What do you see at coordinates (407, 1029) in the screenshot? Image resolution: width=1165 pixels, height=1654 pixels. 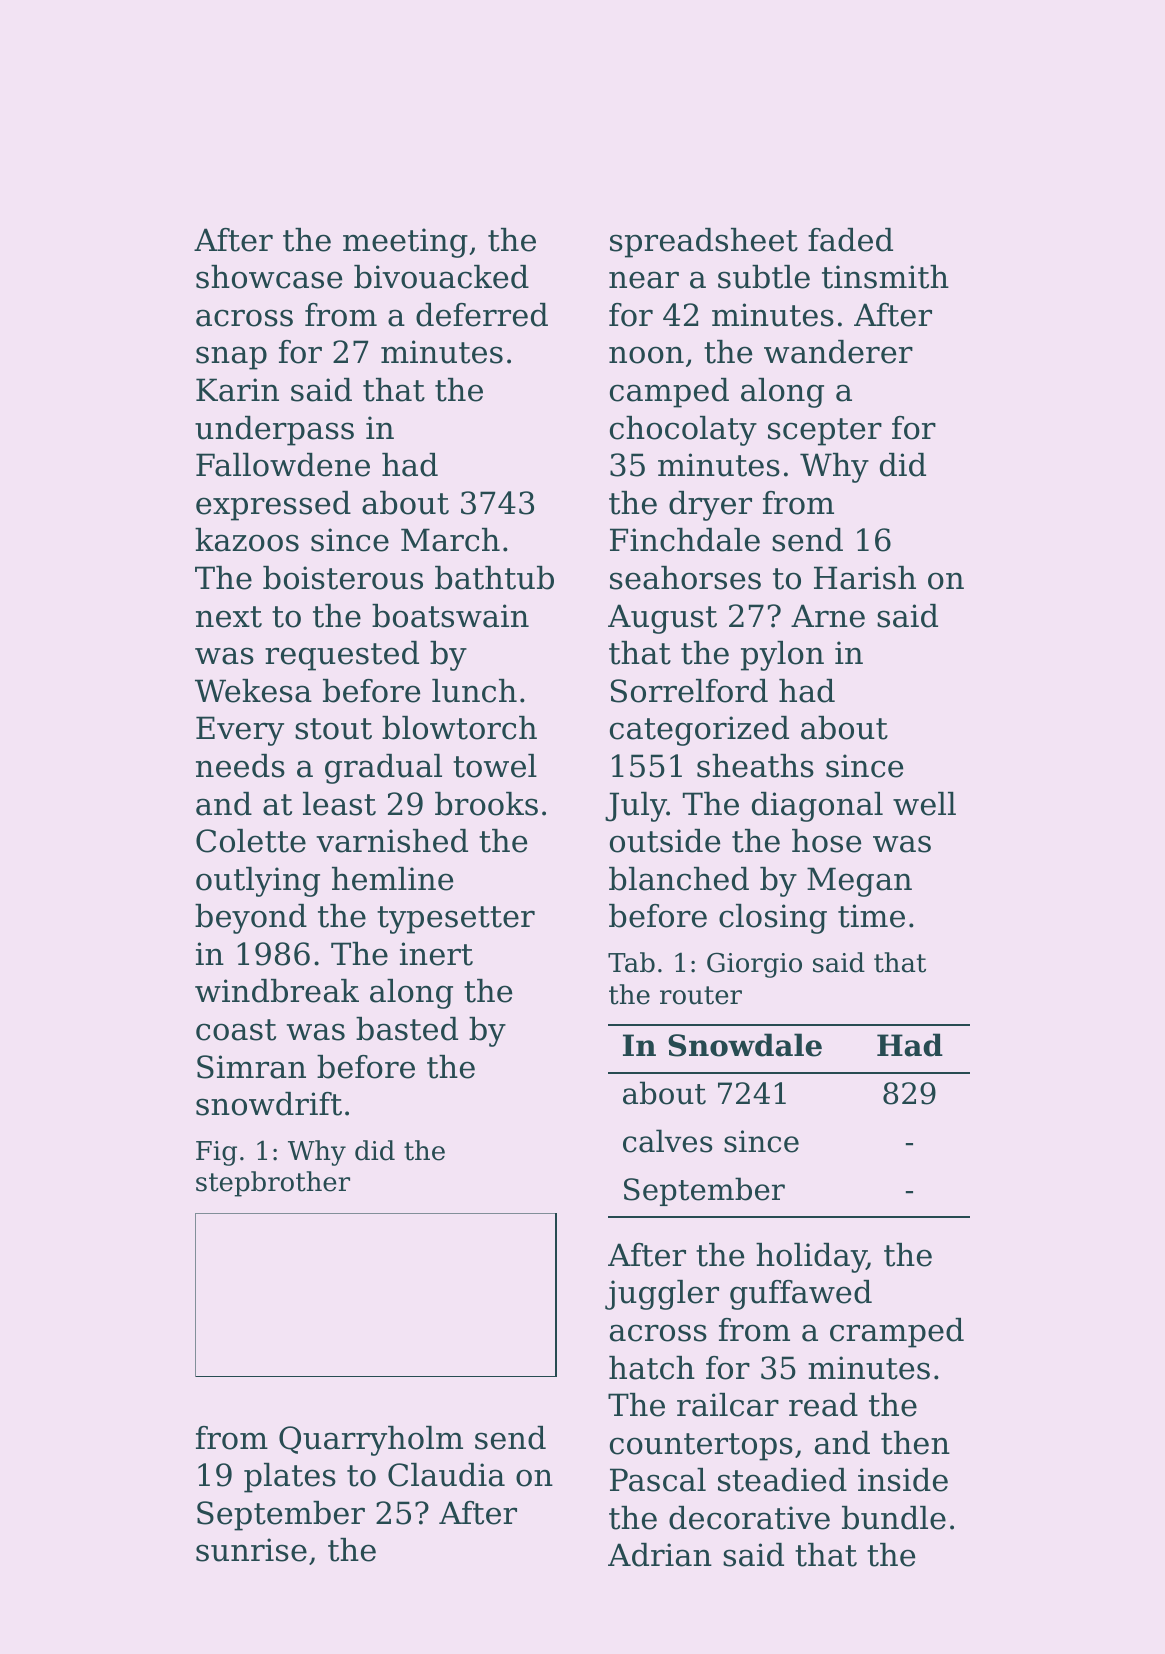 I see `basted` at bounding box center [407, 1029].
